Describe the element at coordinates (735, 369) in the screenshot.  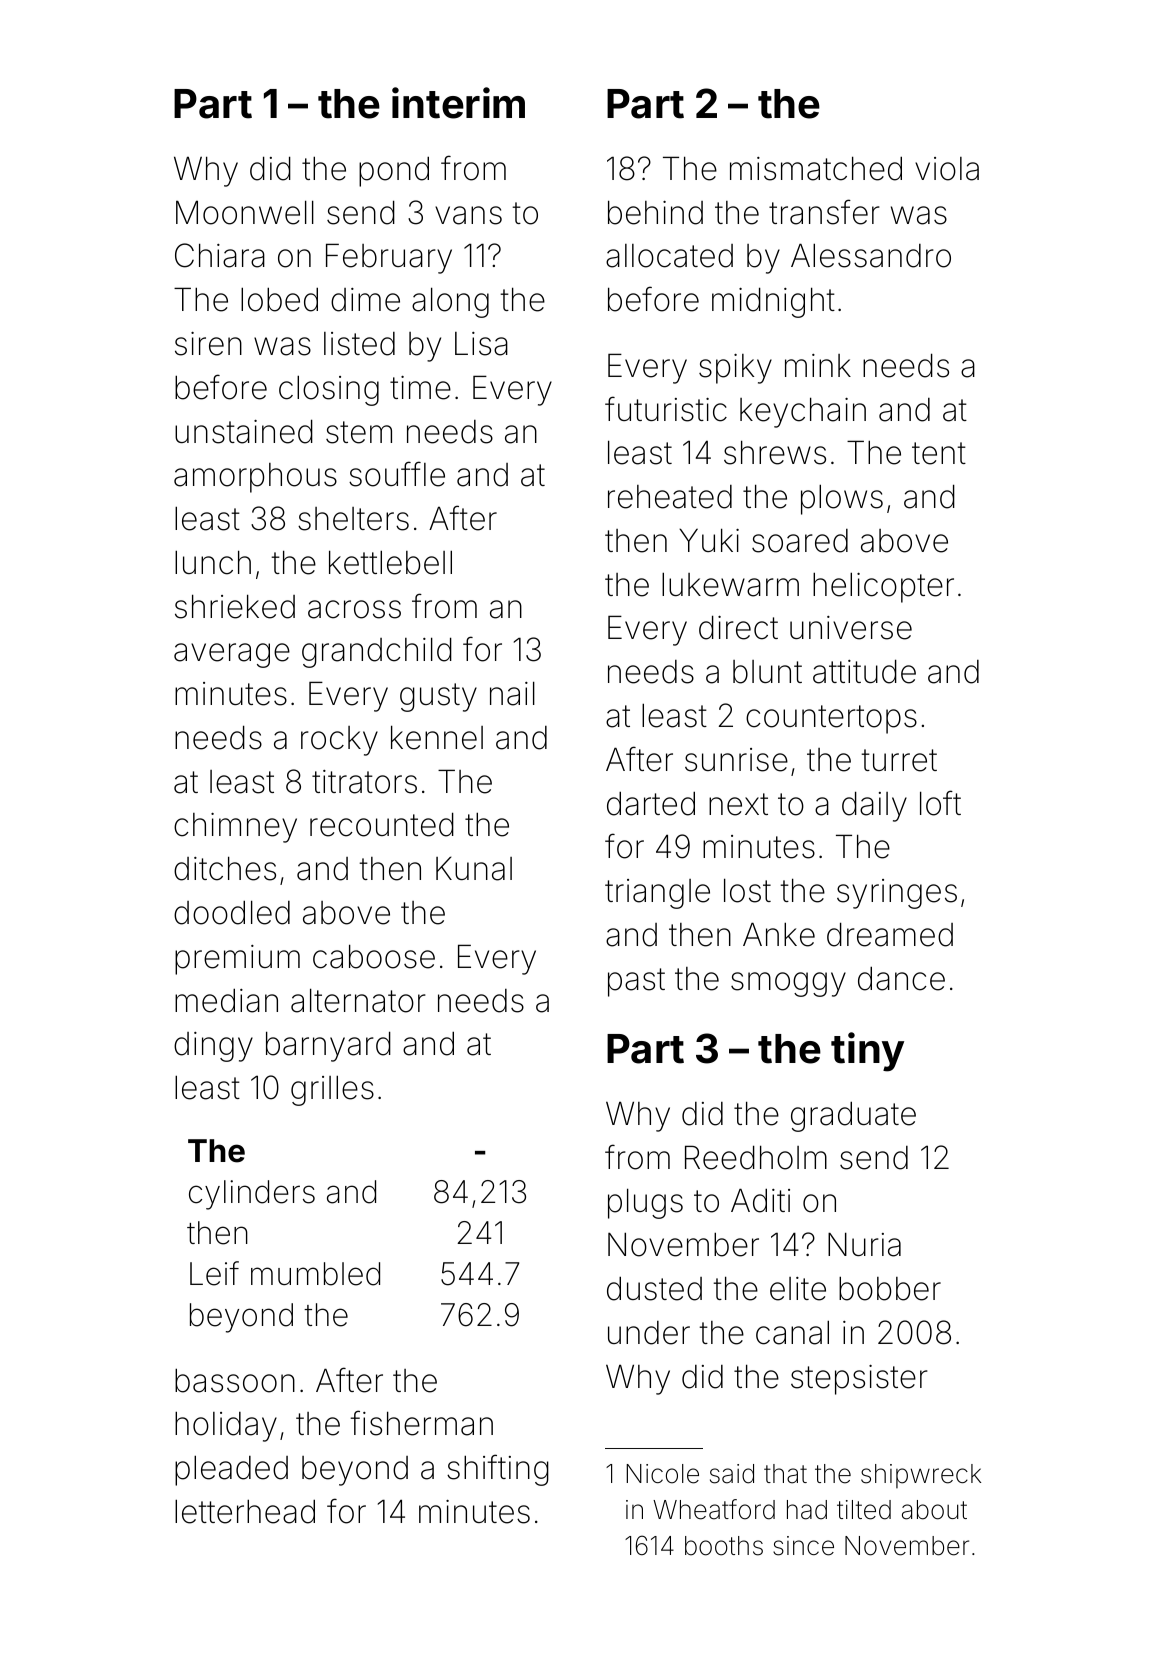
I see `spiky` at that location.
